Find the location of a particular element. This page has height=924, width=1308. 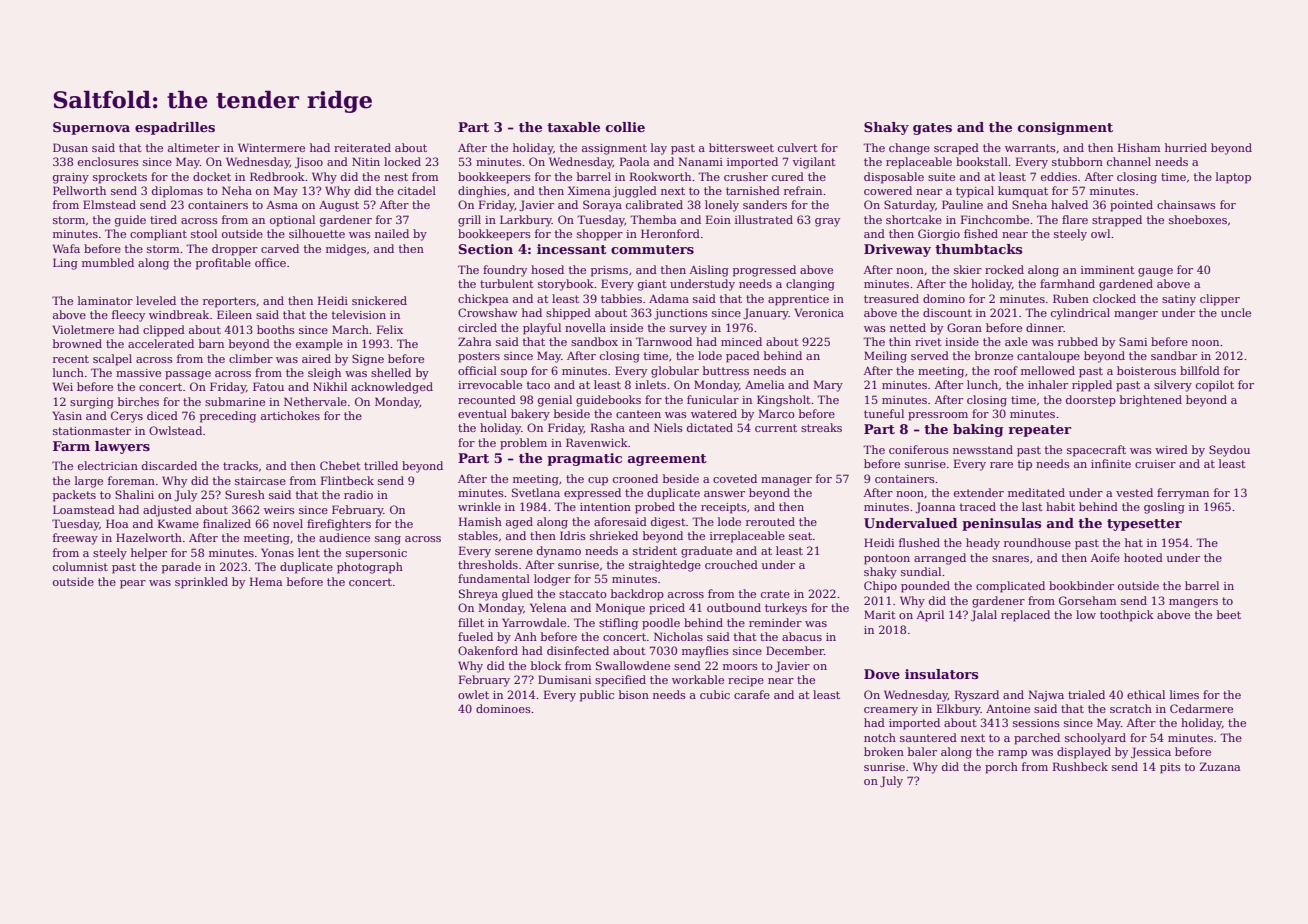

survey is located at coordinates (688, 330).
